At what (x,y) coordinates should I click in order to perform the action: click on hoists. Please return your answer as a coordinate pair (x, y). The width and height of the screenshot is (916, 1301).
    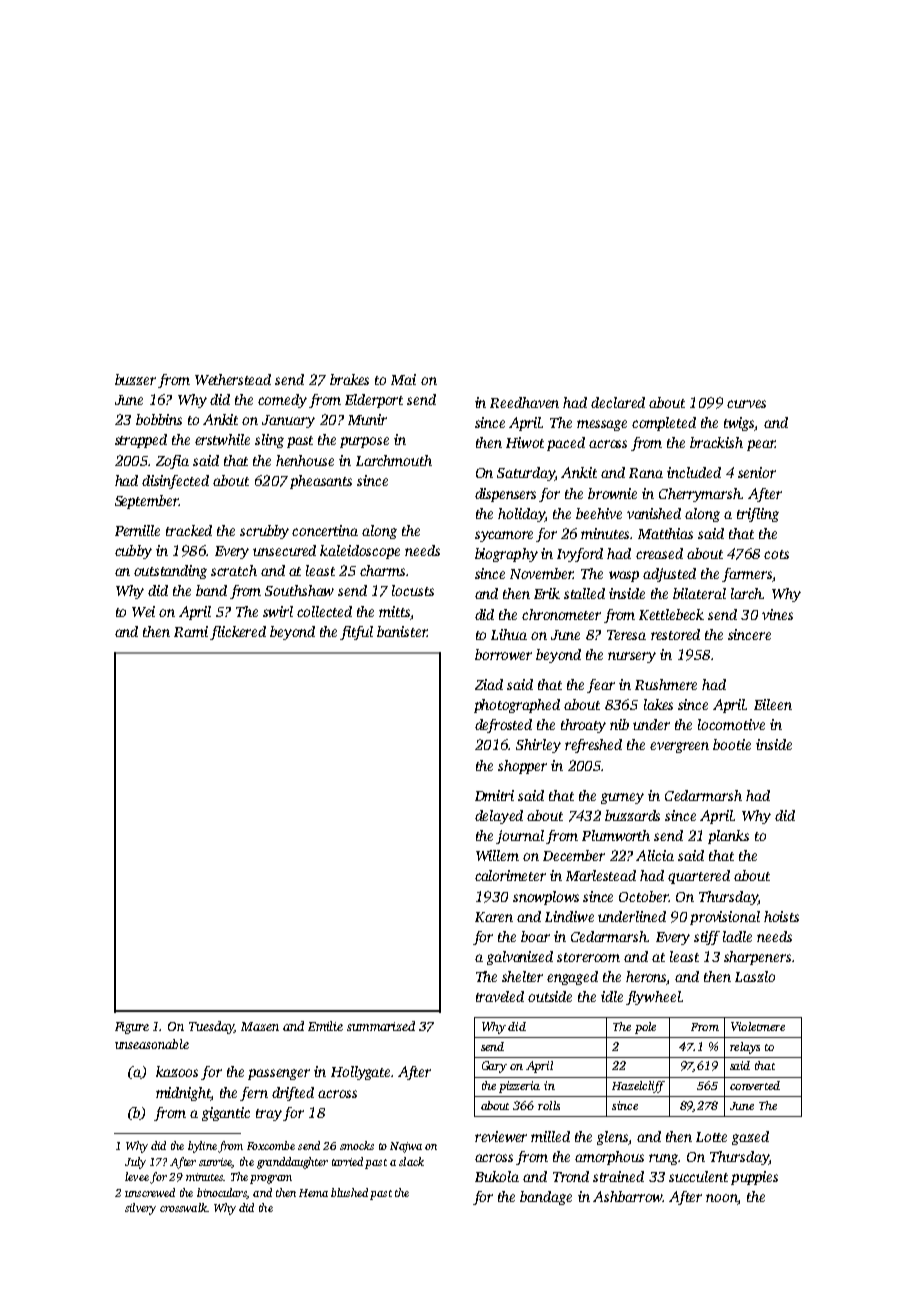
    Looking at the image, I should click on (781, 916).
